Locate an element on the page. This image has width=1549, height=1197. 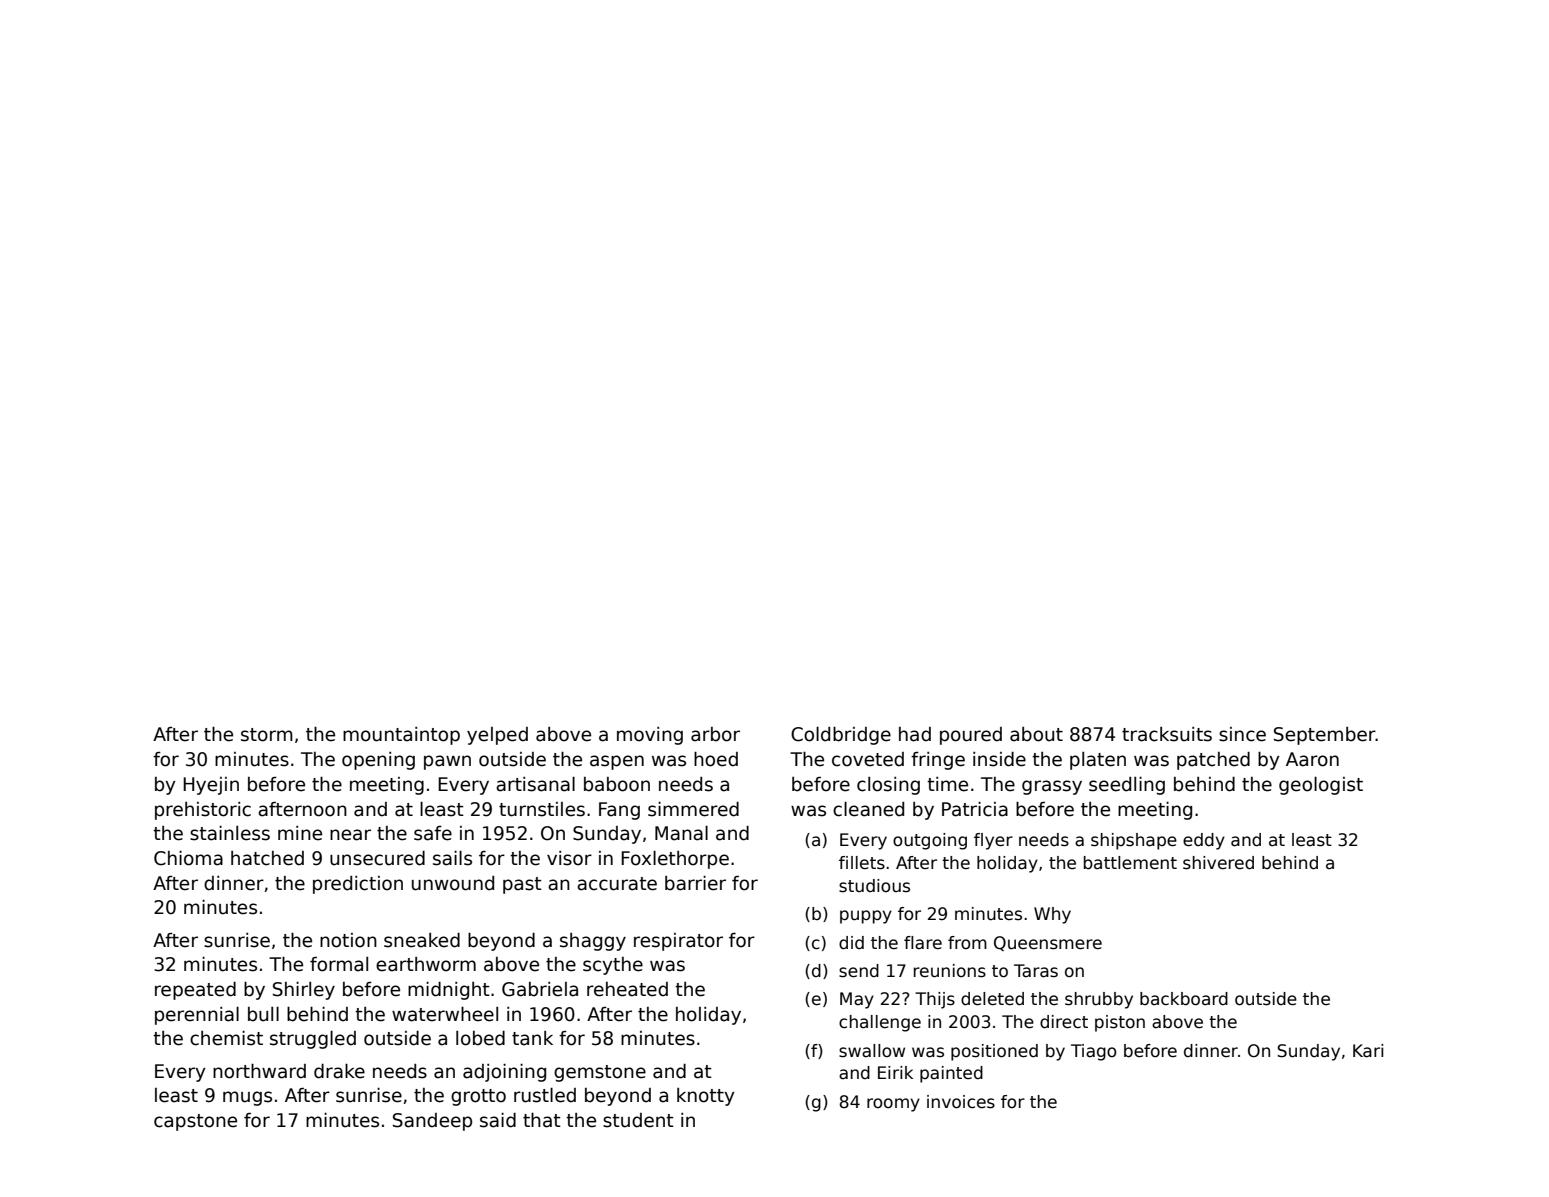
roomy is located at coordinates (893, 1105).
